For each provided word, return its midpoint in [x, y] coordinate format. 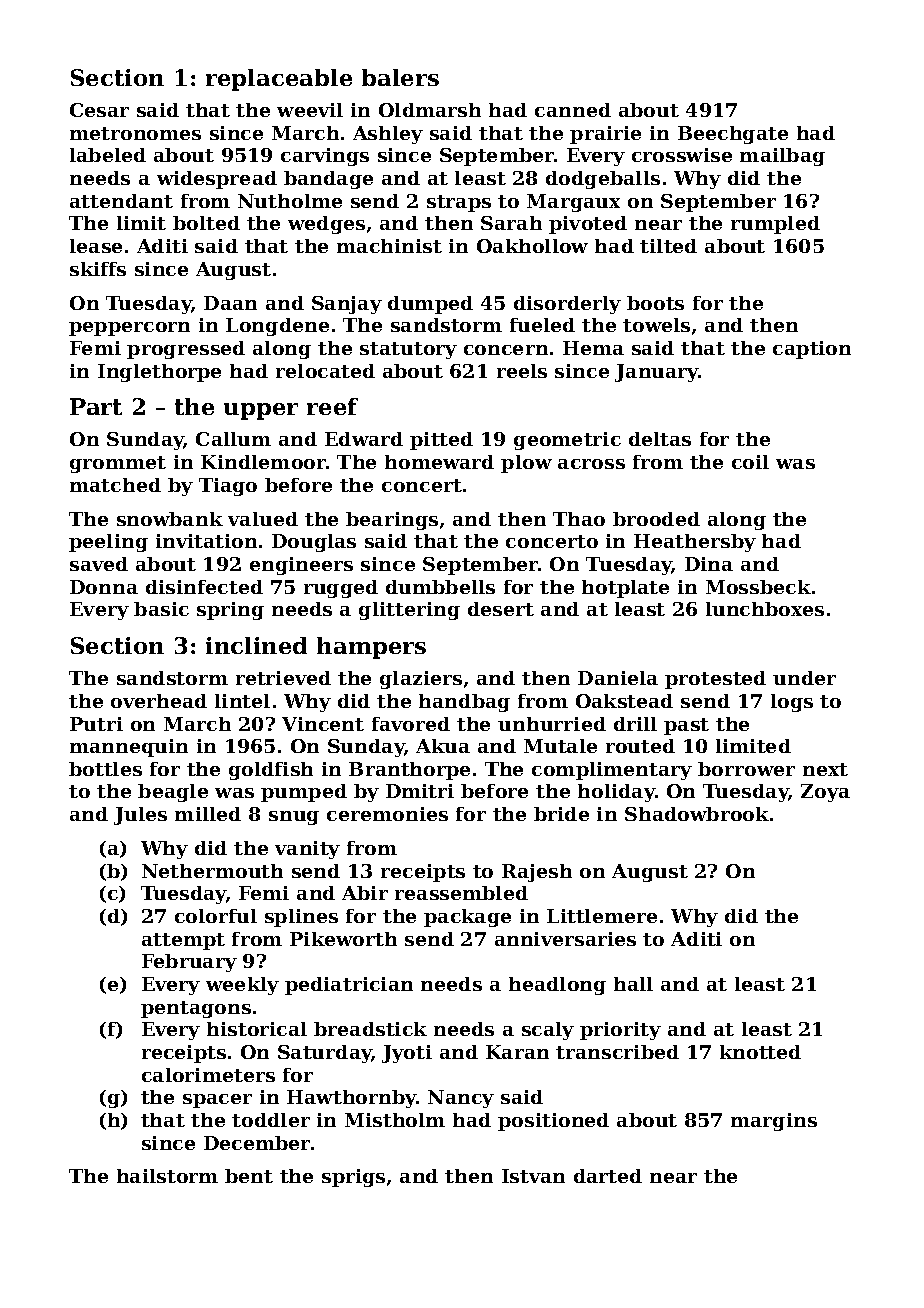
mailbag [782, 157]
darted [608, 1176]
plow [526, 464]
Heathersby [695, 543]
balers [400, 77]
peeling [108, 543]
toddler [271, 1120]
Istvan [533, 1176]
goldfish [271, 771]
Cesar [99, 110]
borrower [746, 769]
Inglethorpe [159, 373]
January [657, 373]
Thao [579, 519]
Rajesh [537, 873]
